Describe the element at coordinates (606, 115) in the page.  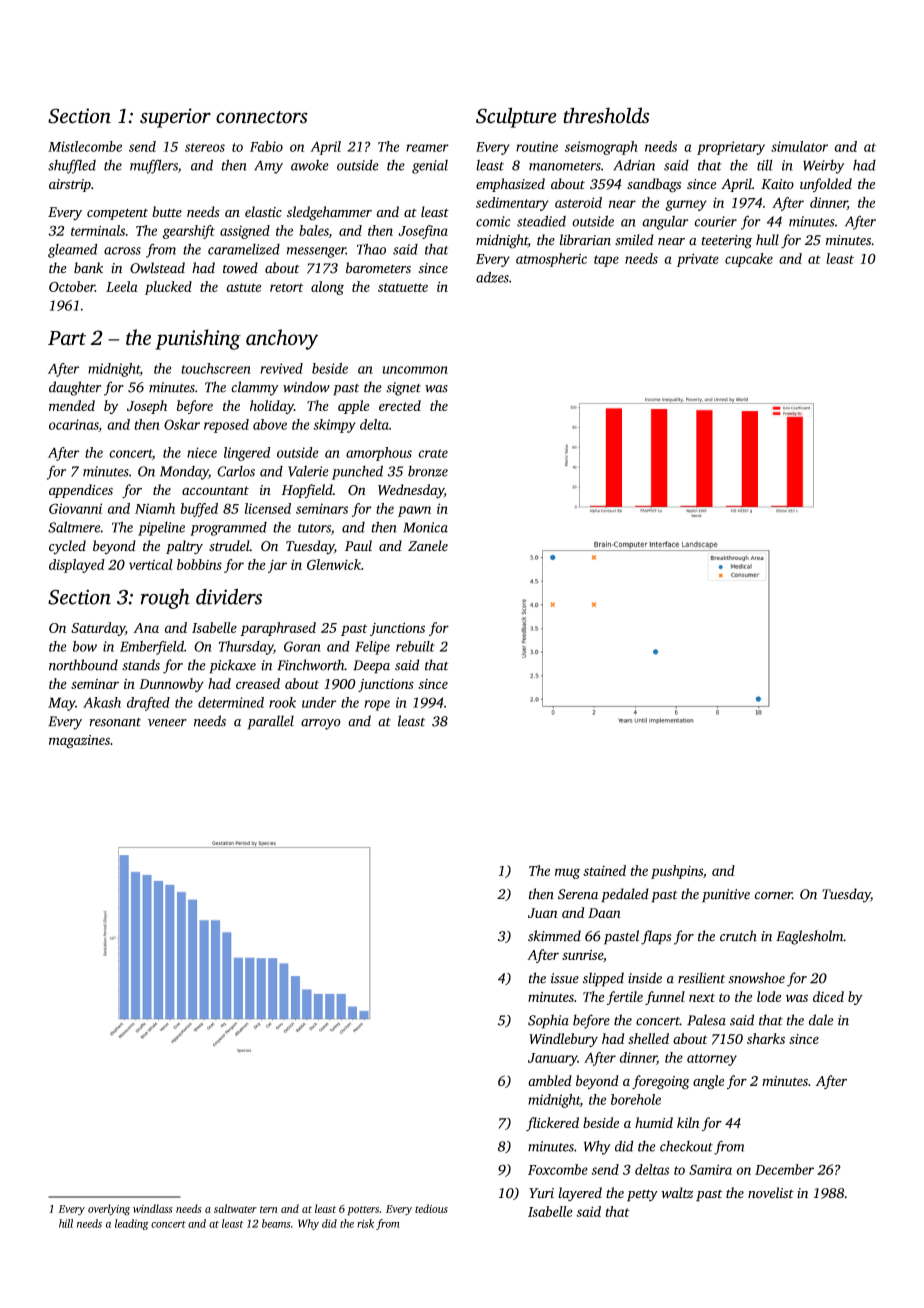
I see `thresholds` at that location.
